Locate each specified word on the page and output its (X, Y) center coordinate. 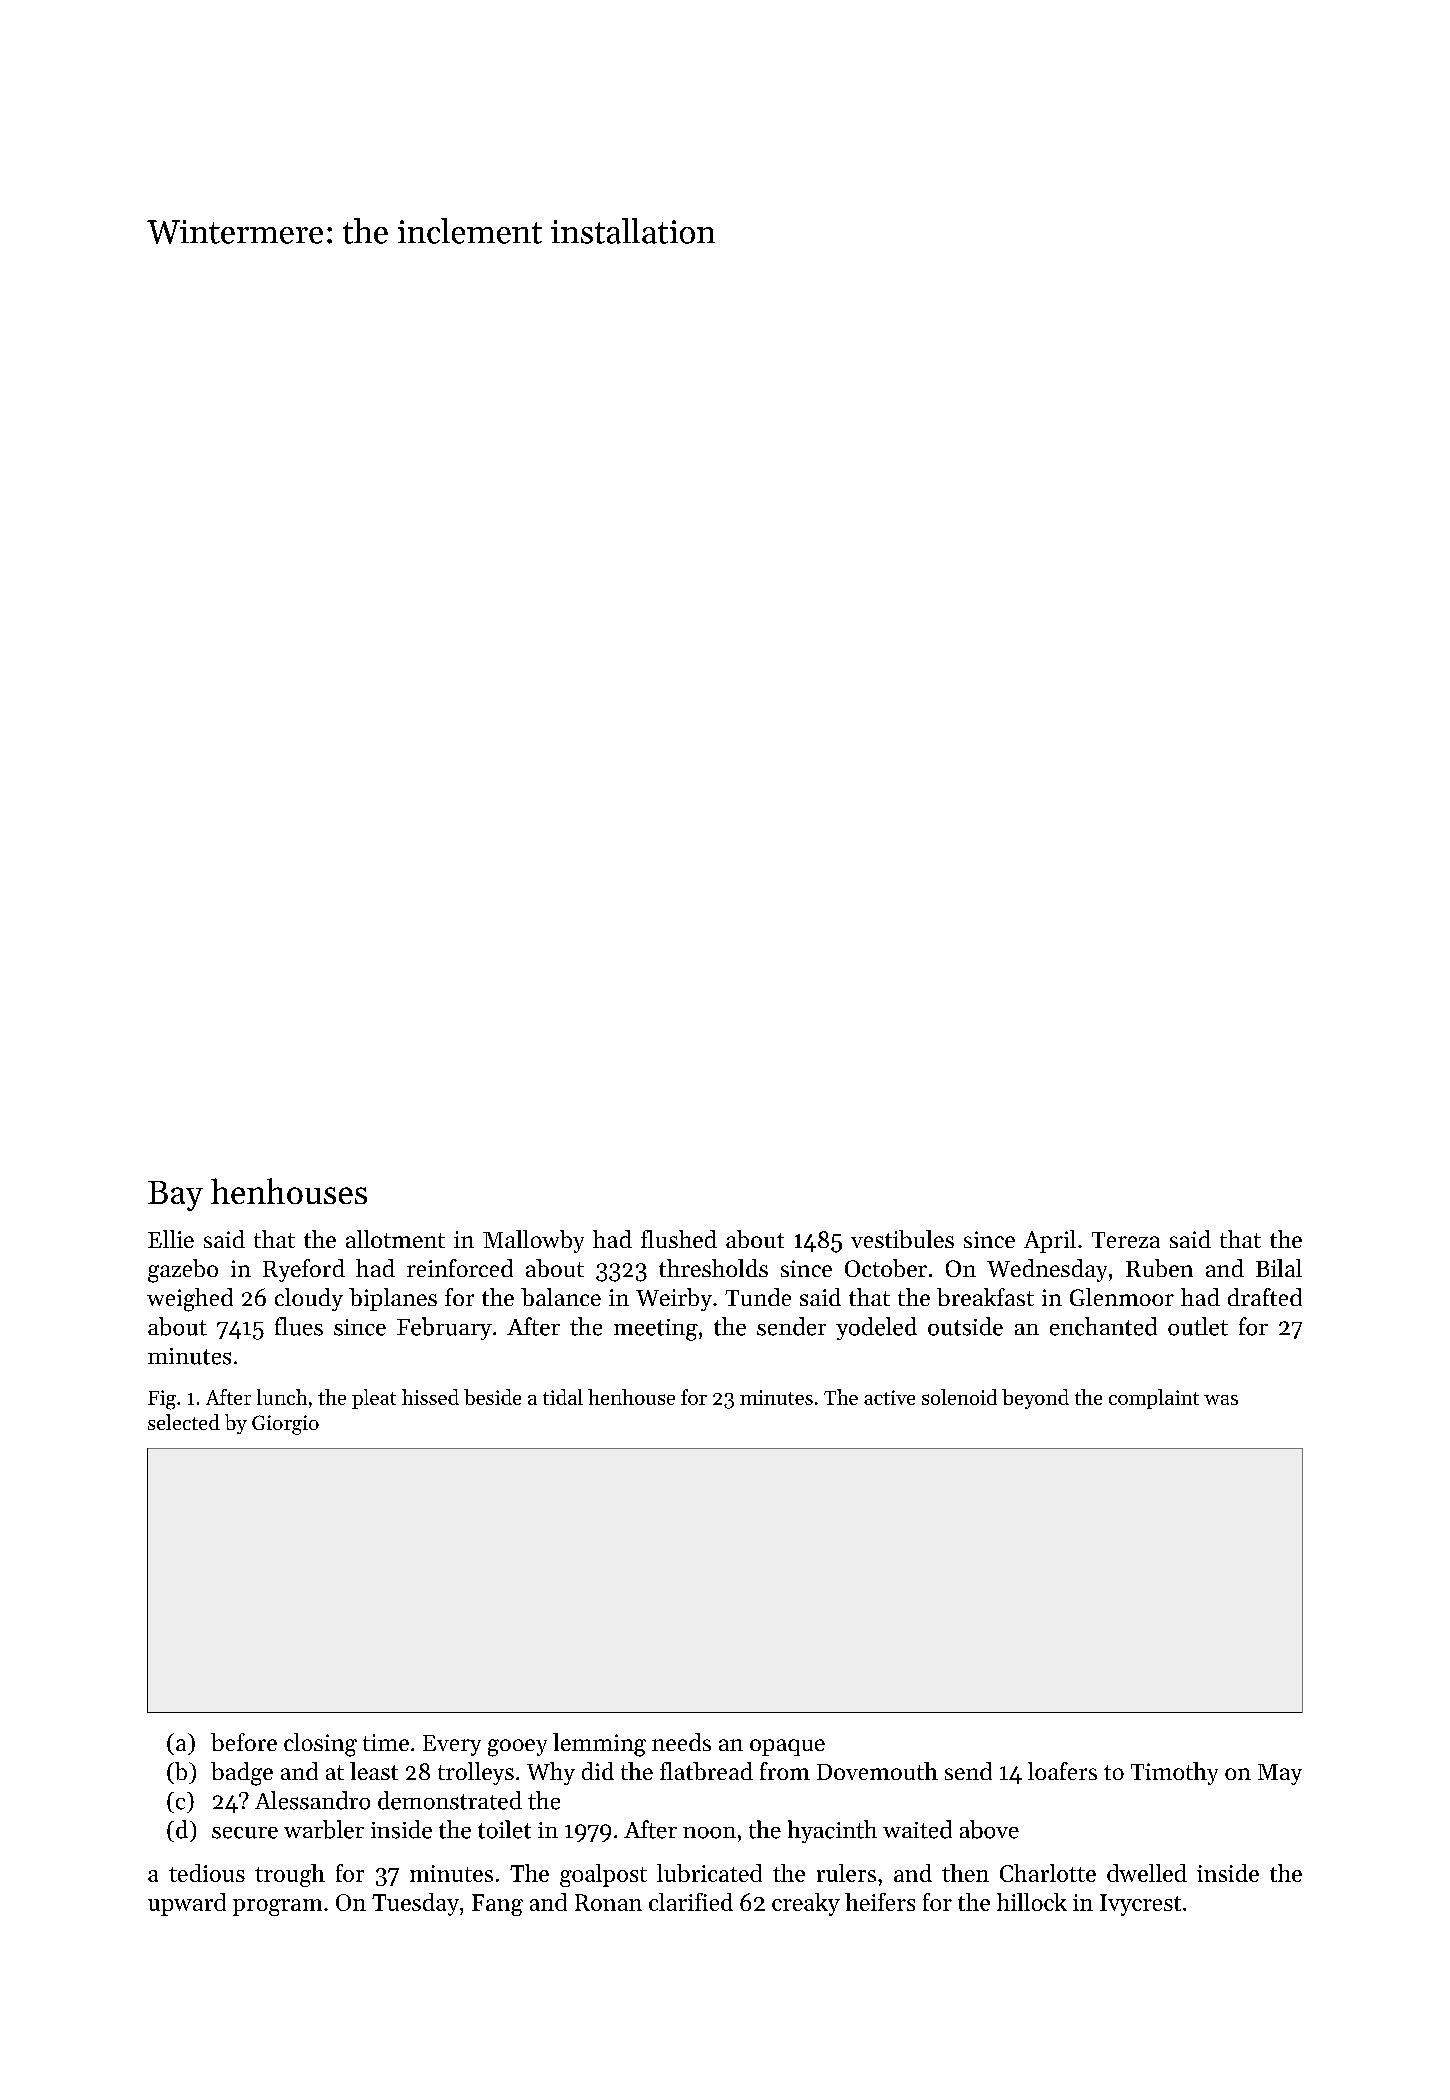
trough (290, 1875)
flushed (679, 1239)
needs (681, 1742)
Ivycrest (1140, 1905)
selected (184, 1422)
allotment (395, 1239)
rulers (846, 1873)
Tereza (1126, 1240)
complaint (1154, 1399)
